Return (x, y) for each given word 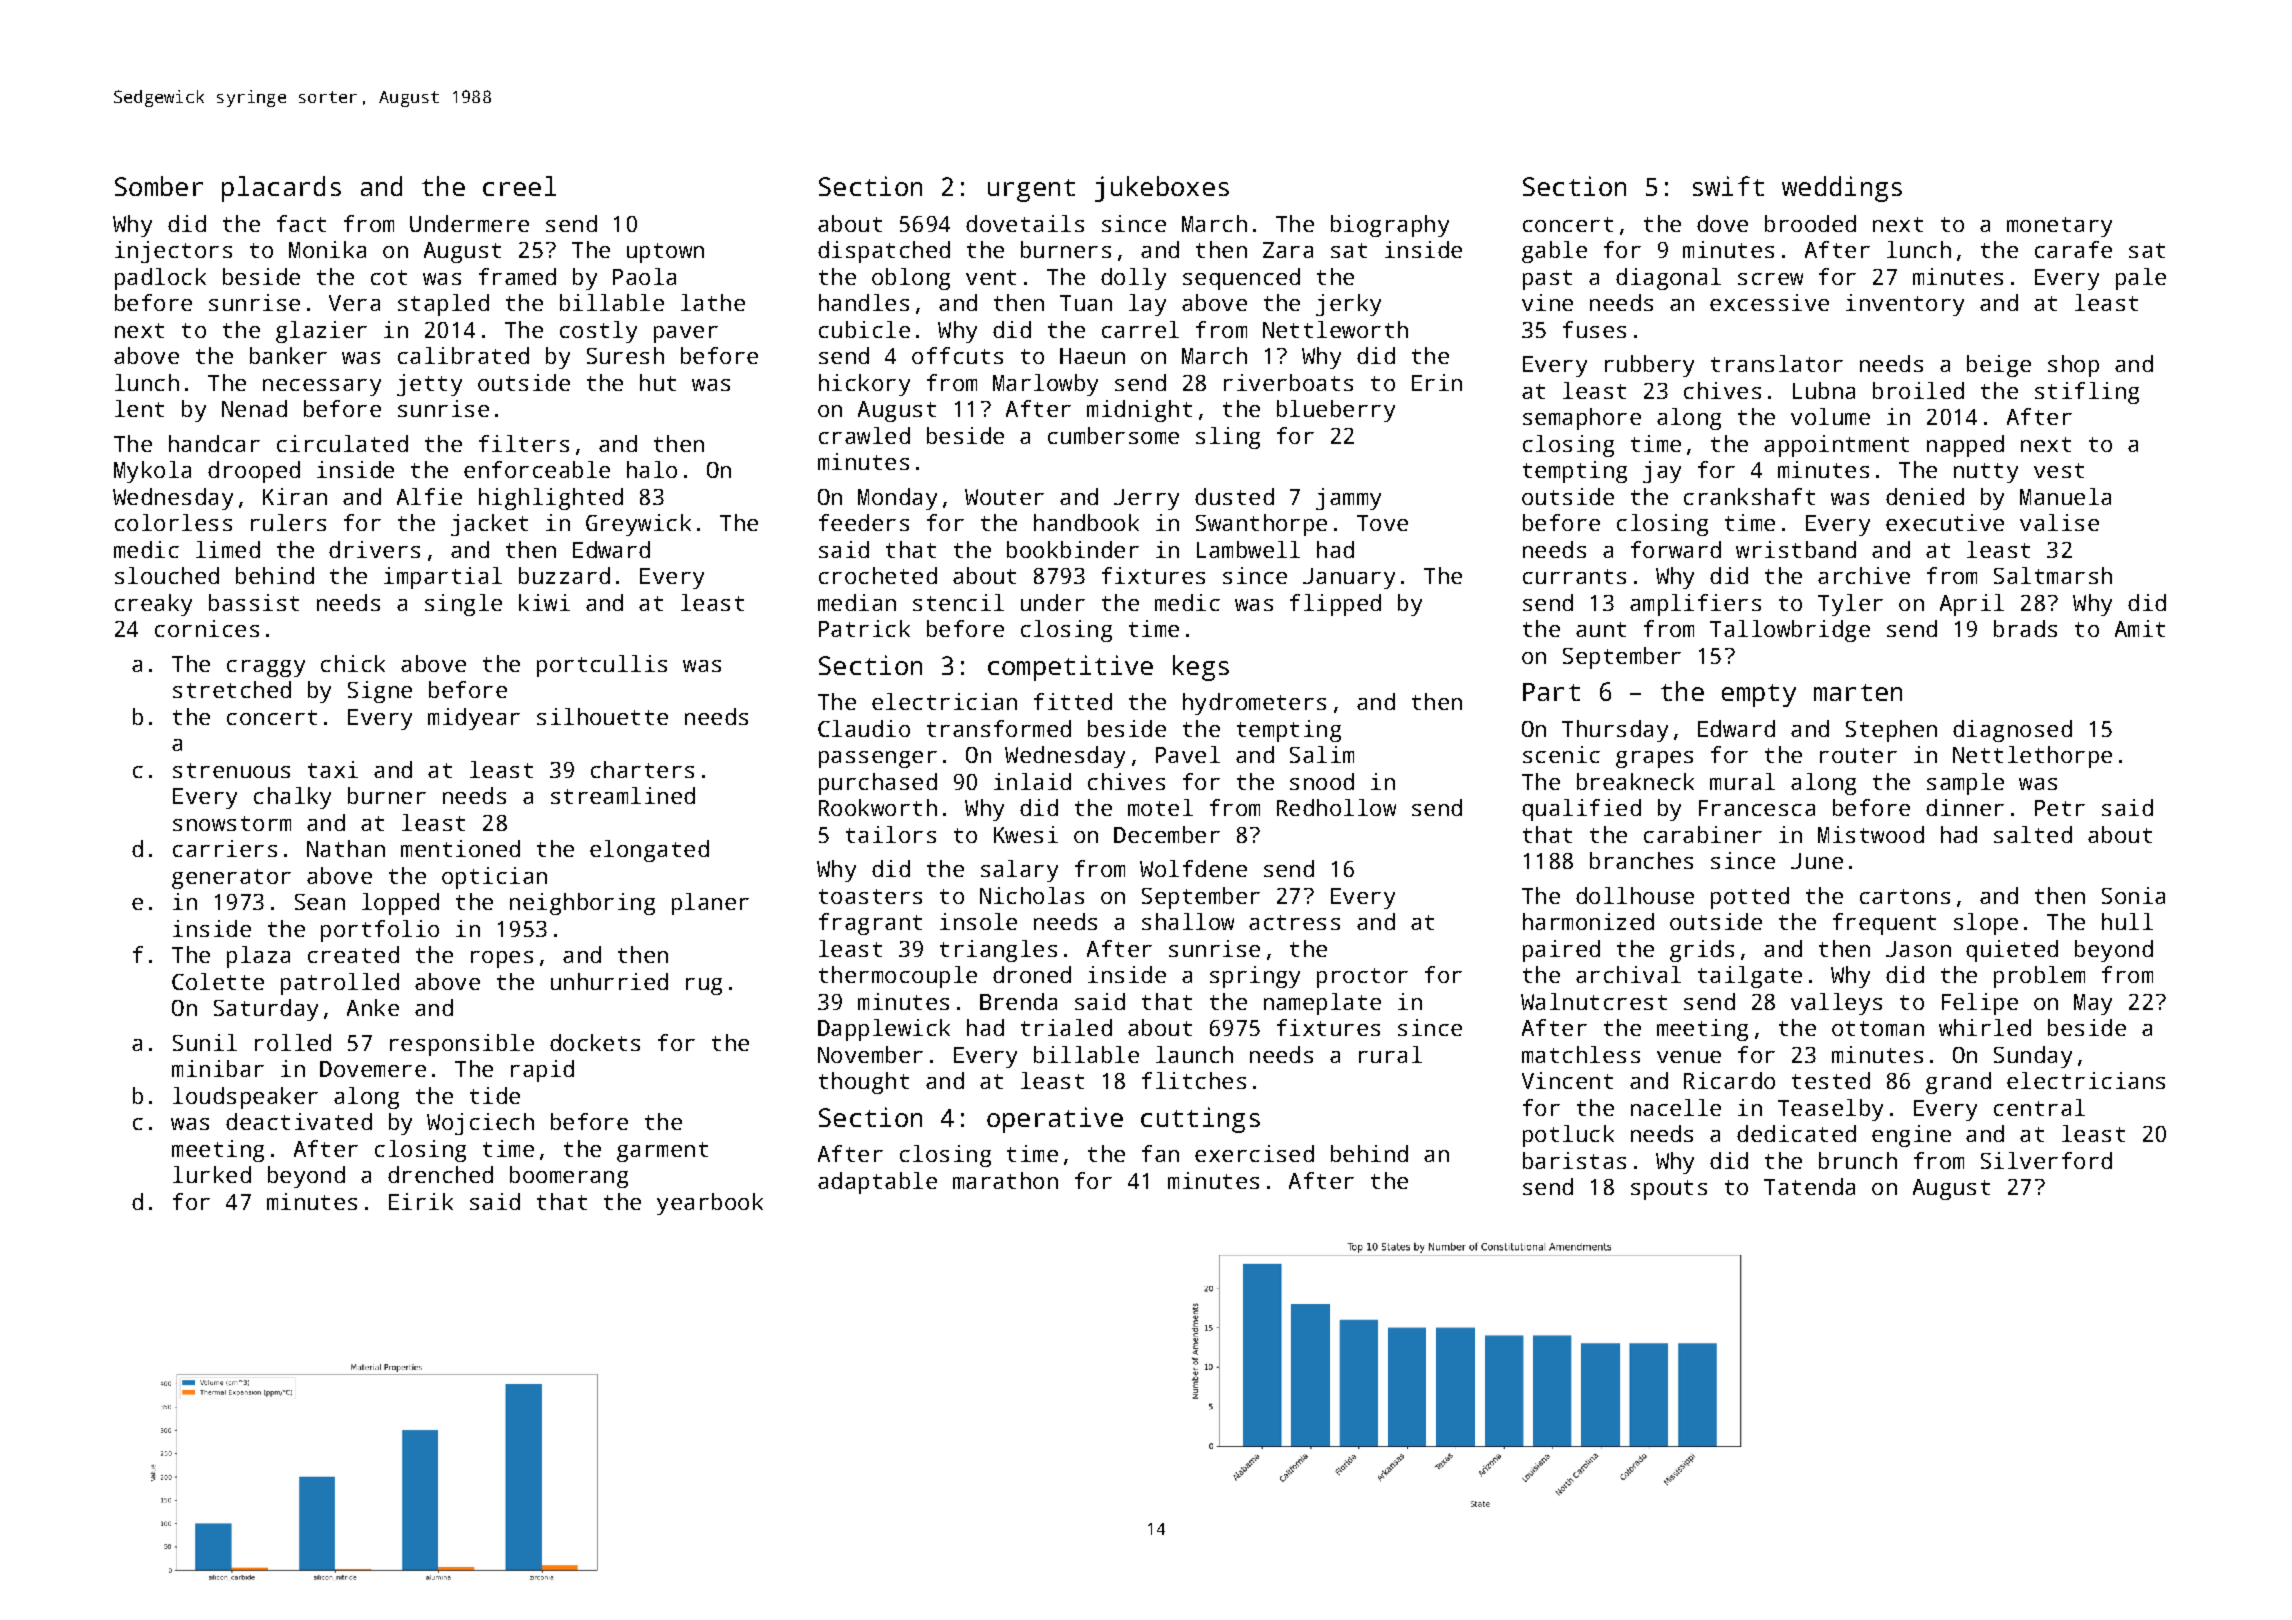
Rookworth (878, 807)
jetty (429, 385)
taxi (333, 769)
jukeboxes (1162, 189)
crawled (864, 435)
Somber (159, 186)
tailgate (1750, 977)
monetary (2059, 227)
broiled (1918, 390)
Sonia (2133, 895)
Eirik (421, 1201)
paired (1561, 951)
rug (704, 986)
